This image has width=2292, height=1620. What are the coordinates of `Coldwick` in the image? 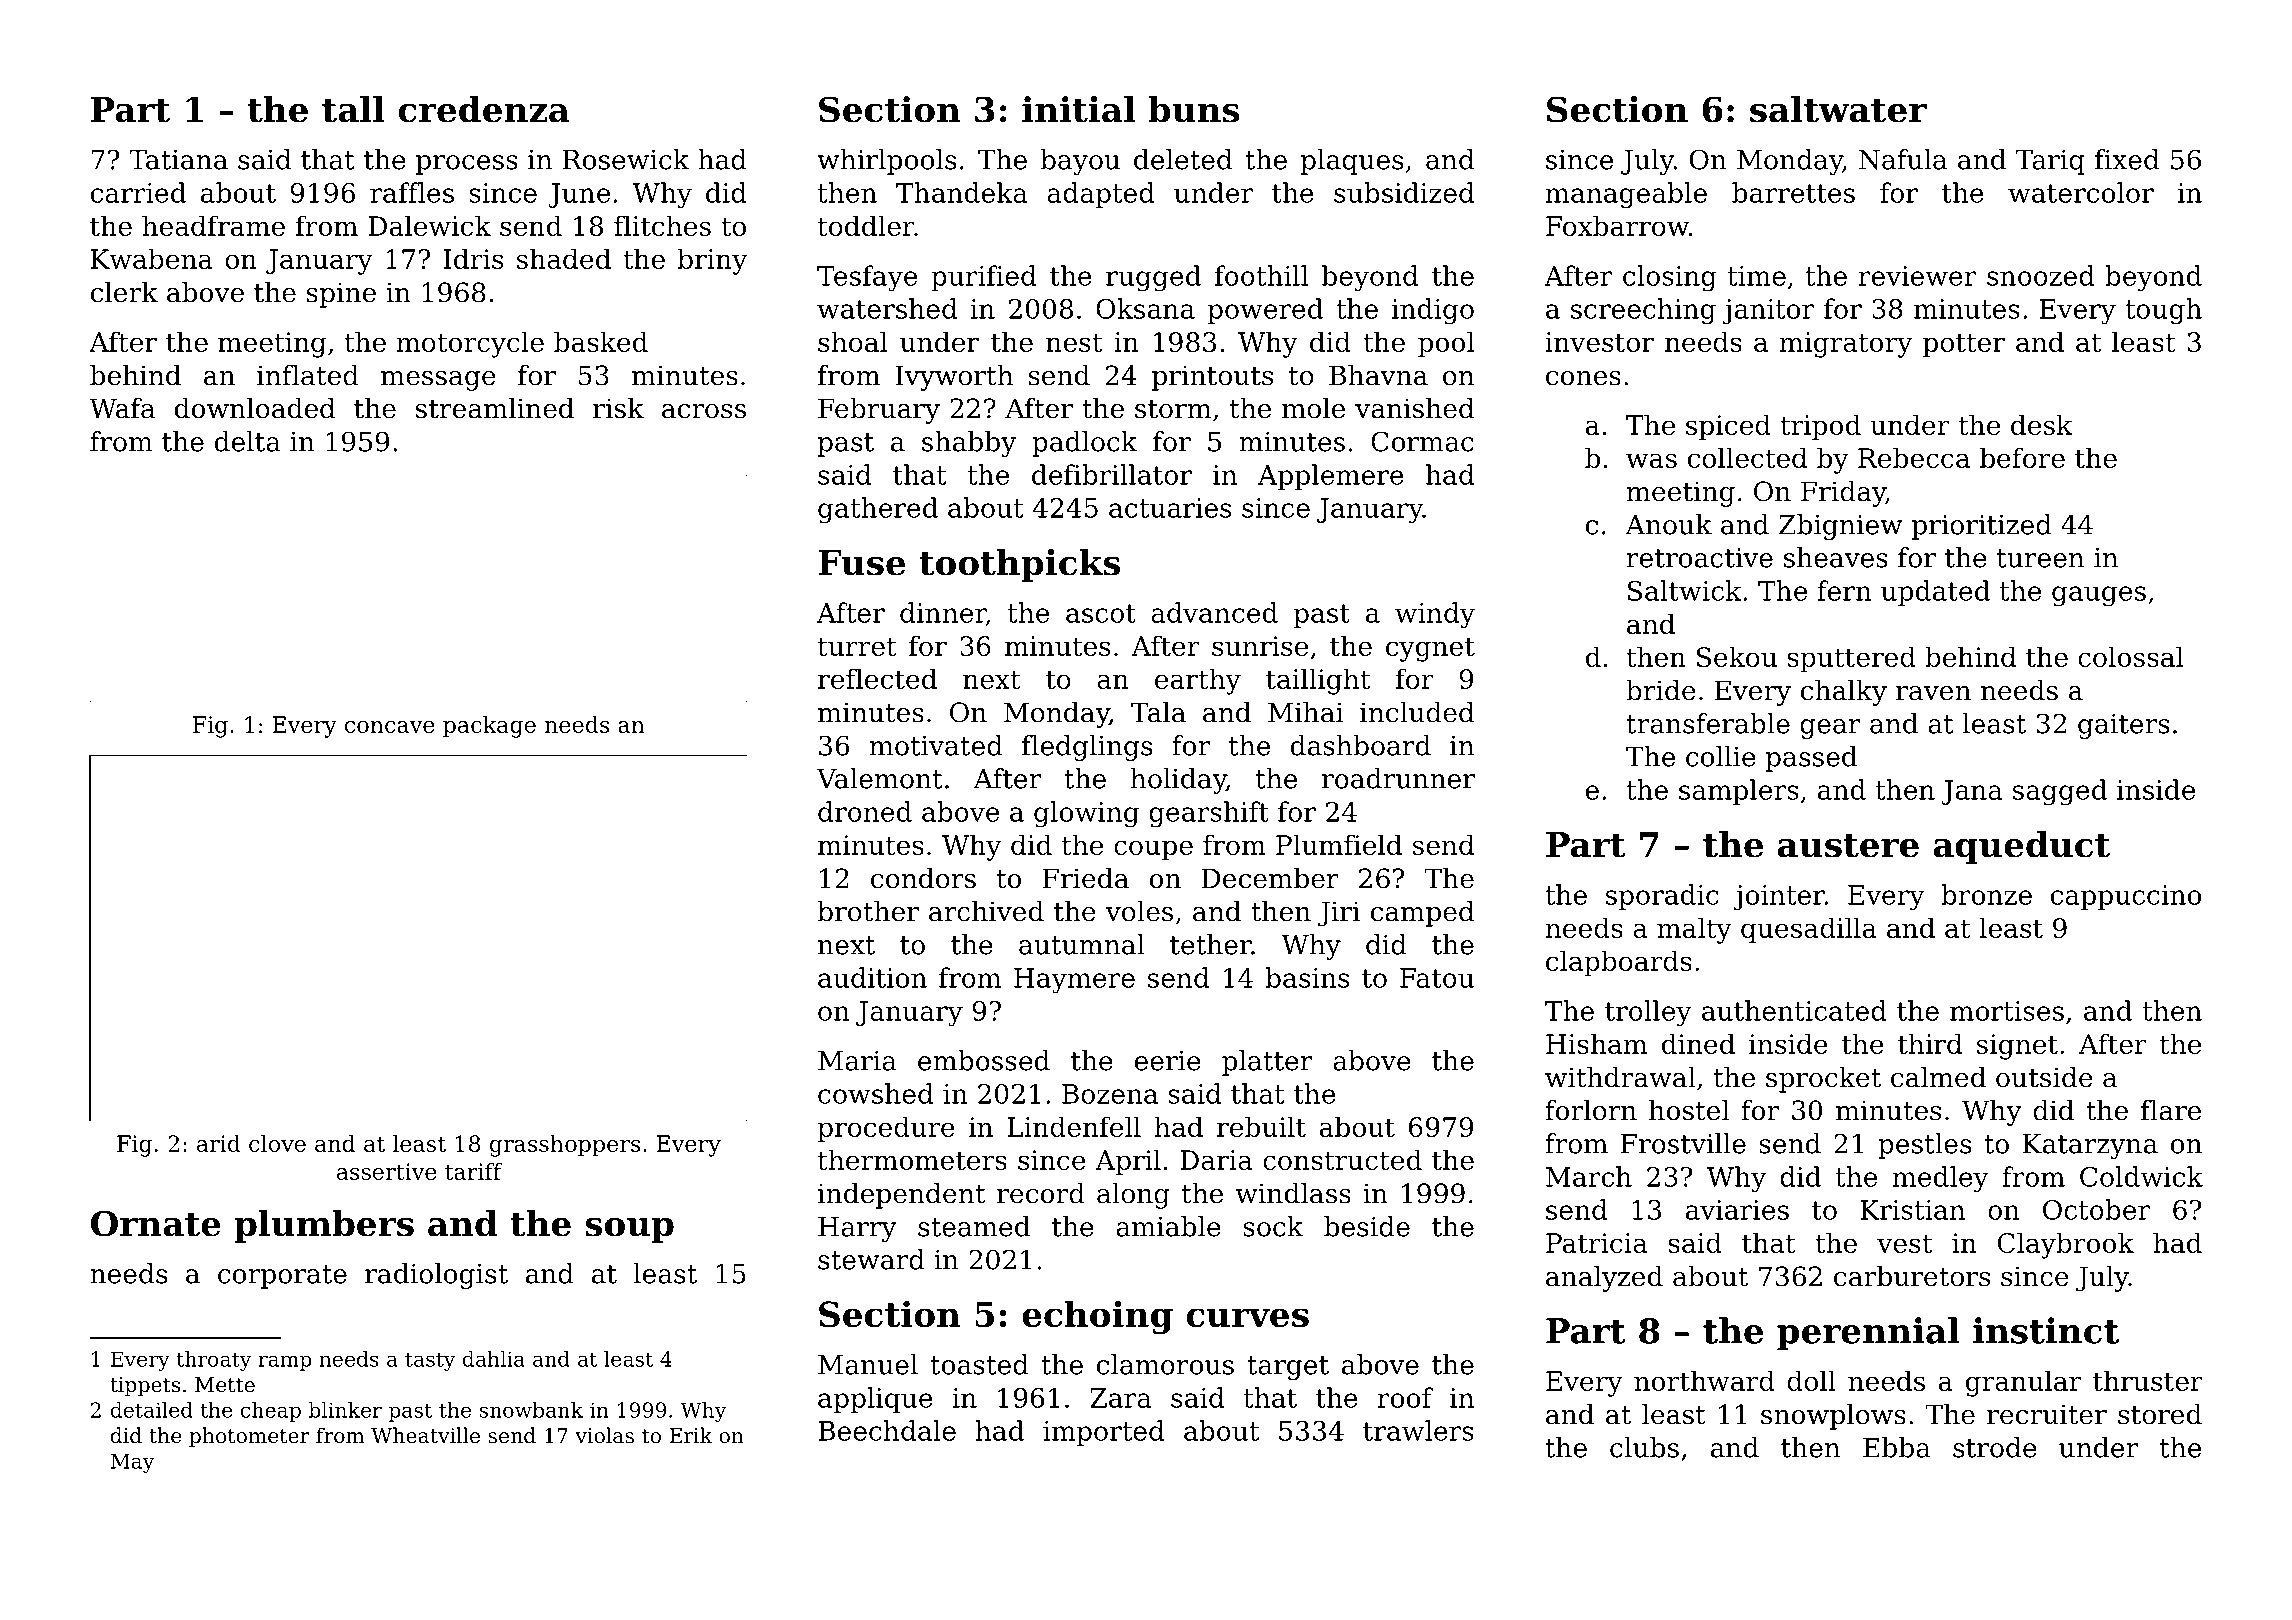 It's located at (2141, 1176).
